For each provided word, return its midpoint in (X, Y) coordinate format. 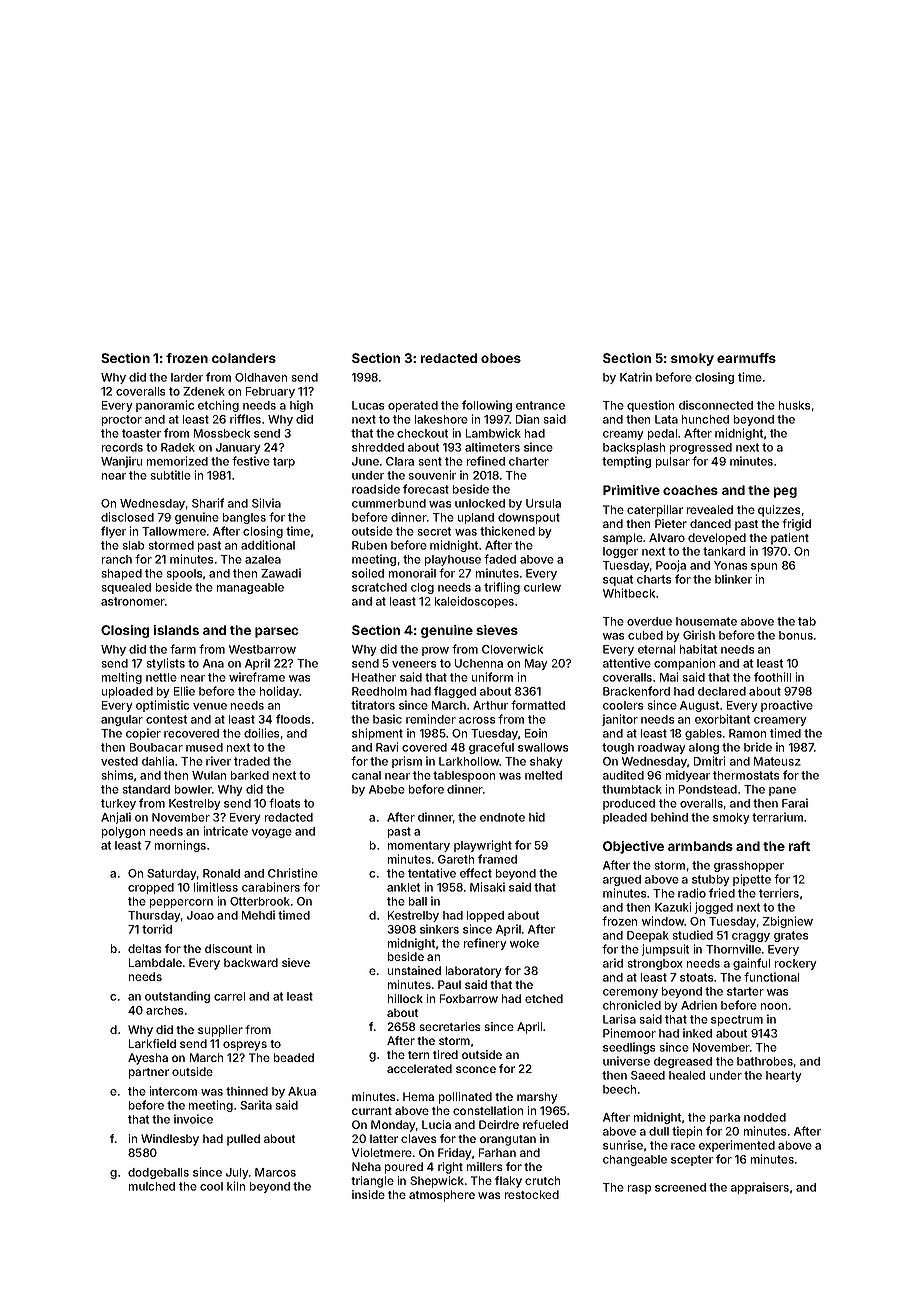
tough (618, 748)
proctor (122, 420)
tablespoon (464, 776)
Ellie (184, 691)
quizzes (779, 511)
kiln (236, 1186)
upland (476, 518)
